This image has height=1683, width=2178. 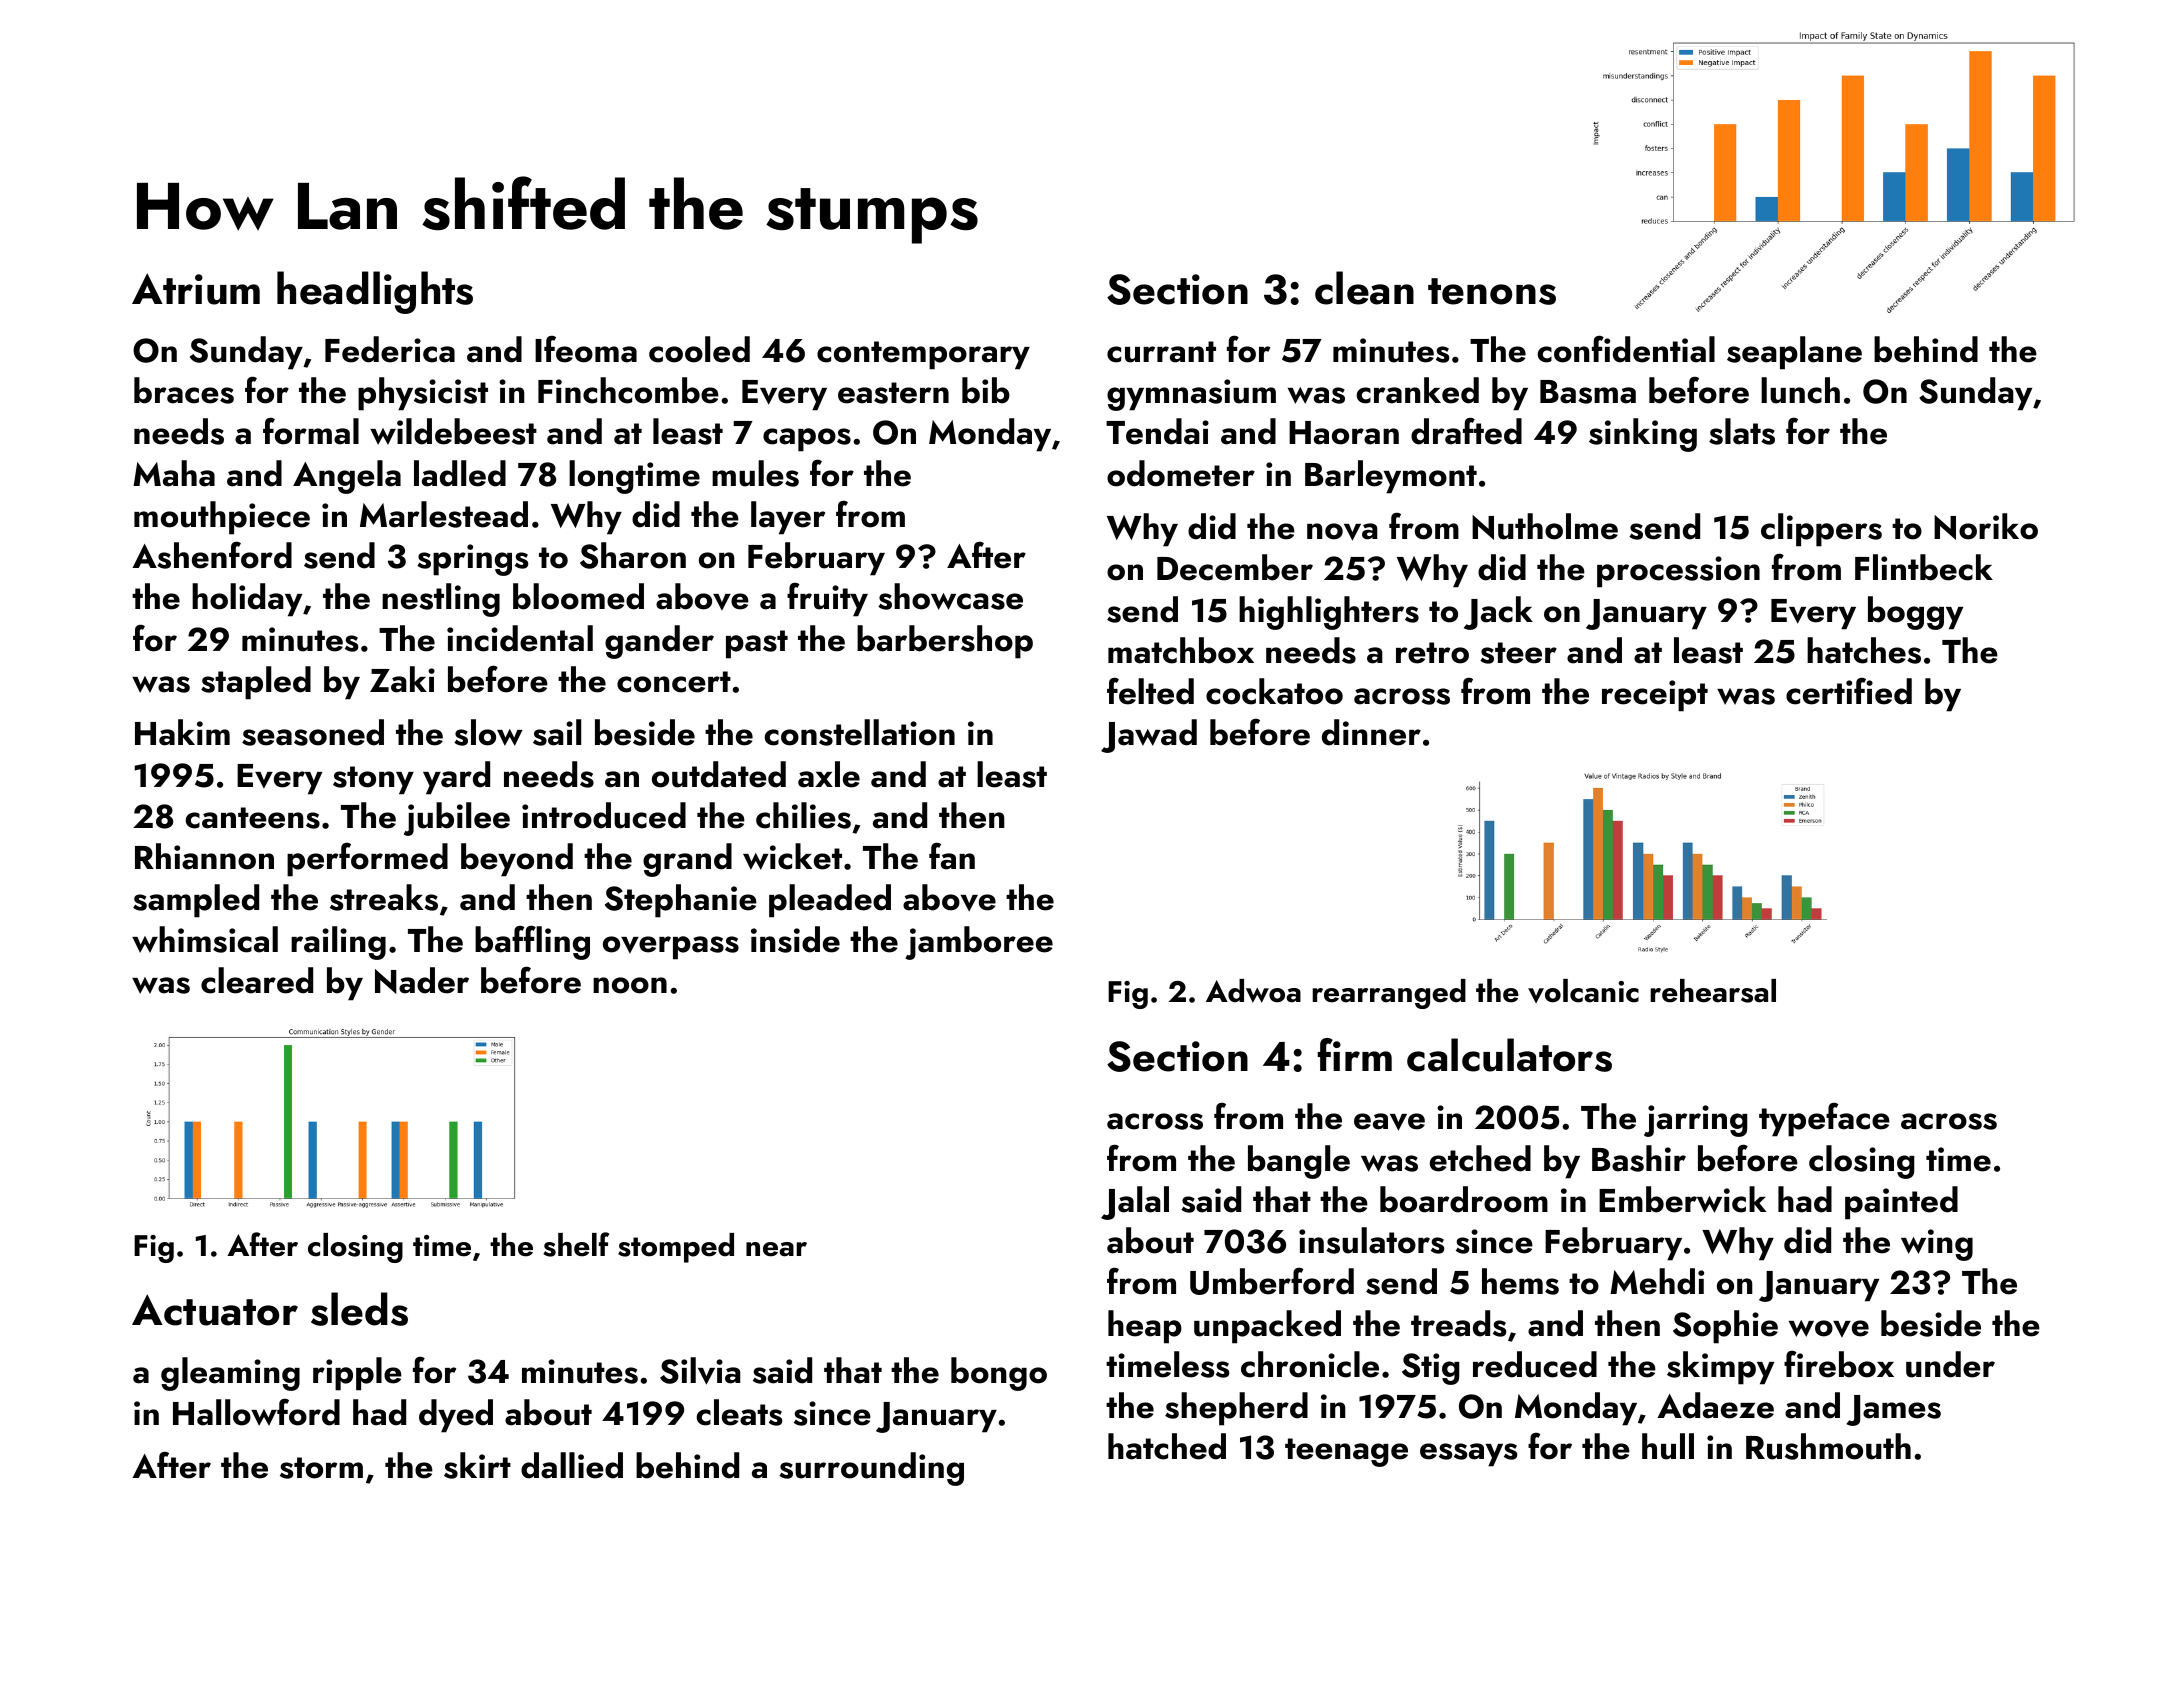 I want to click on ladled, so click(x=460, y=473).
